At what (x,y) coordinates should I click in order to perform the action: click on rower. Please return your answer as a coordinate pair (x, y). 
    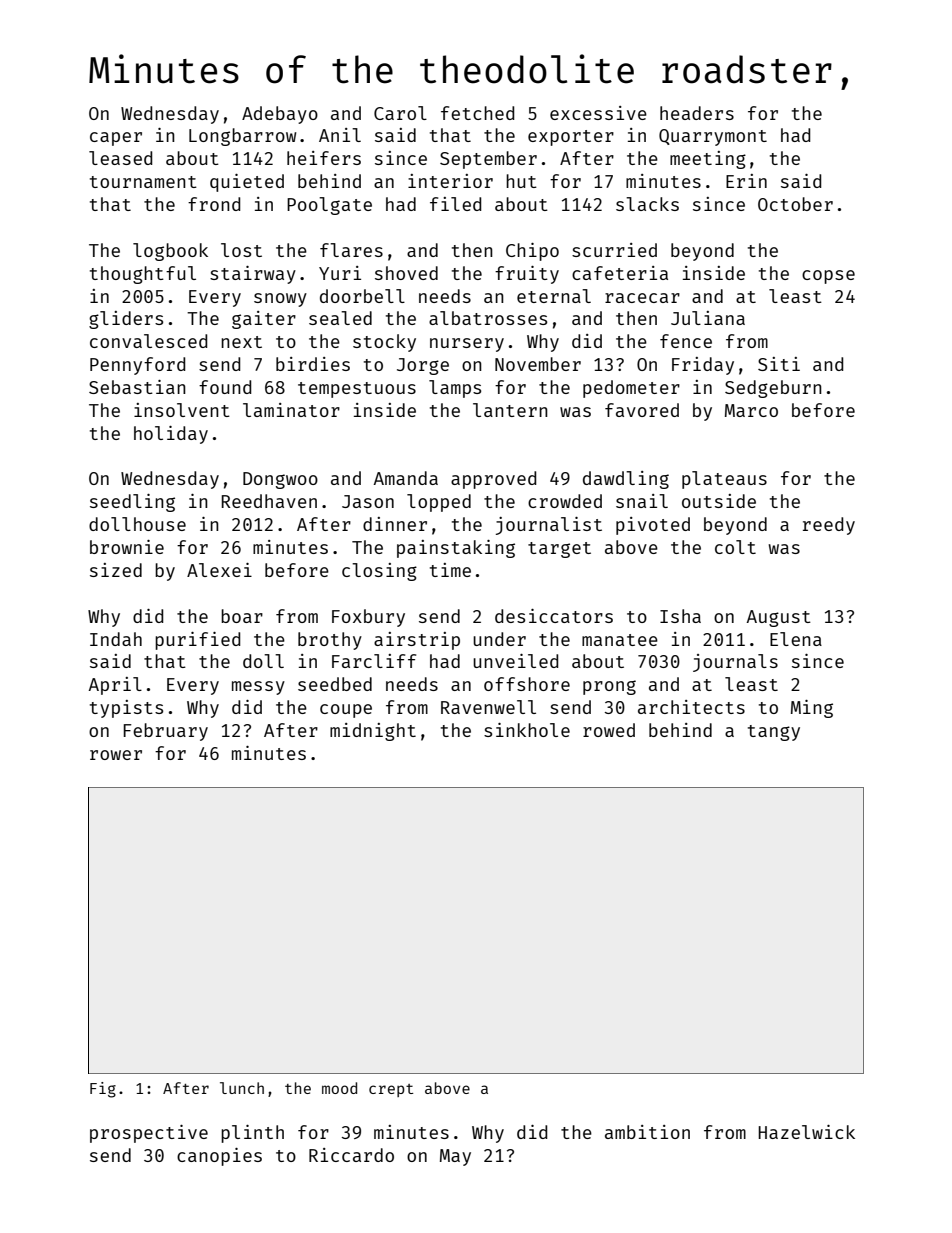
    Looking at the image, I should click on (116, 755).
